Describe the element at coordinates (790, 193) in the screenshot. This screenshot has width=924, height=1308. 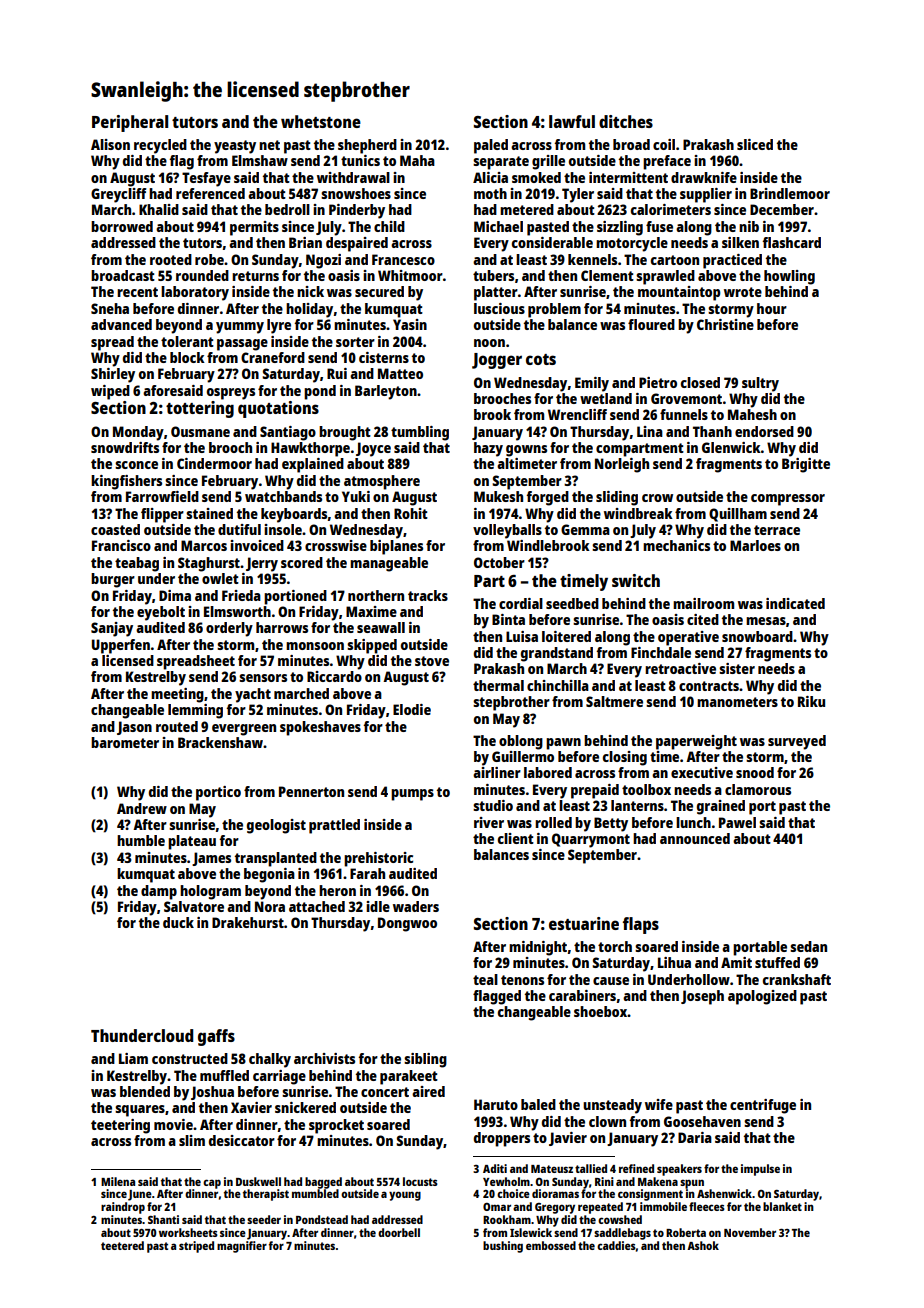
I see `Brindlemoor` at that location.
